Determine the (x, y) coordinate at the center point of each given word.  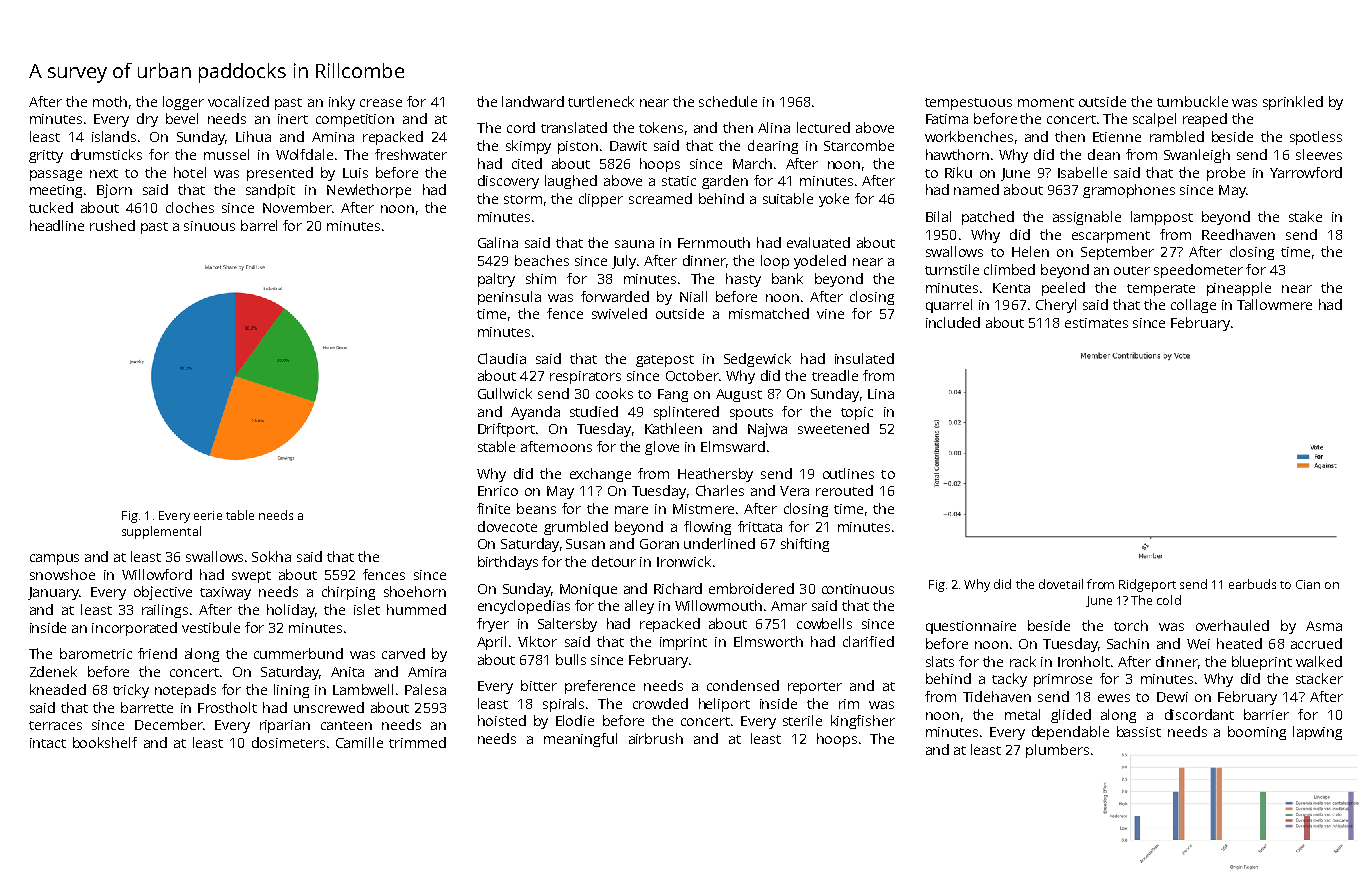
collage (1193, 306)
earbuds (1252, 584)
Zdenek (53, 671)
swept (251, 577)
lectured (823, 127)
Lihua (253, 136)
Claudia (502, 358)
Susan (585, 544)
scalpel (1154, 120)
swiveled (619, 313)
